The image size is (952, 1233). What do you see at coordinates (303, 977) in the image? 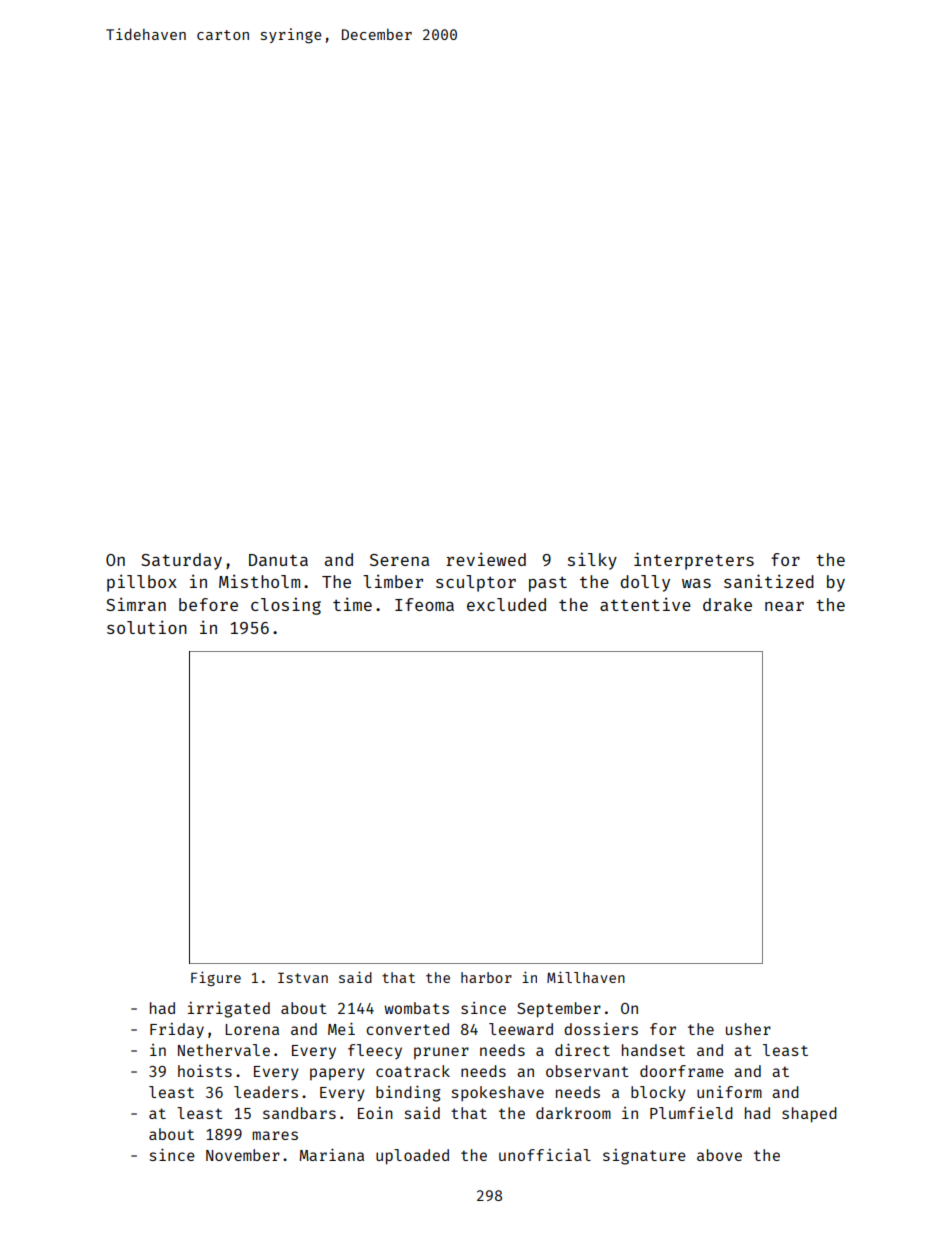
I see `Istvan` at bounding box center [303, 977].
